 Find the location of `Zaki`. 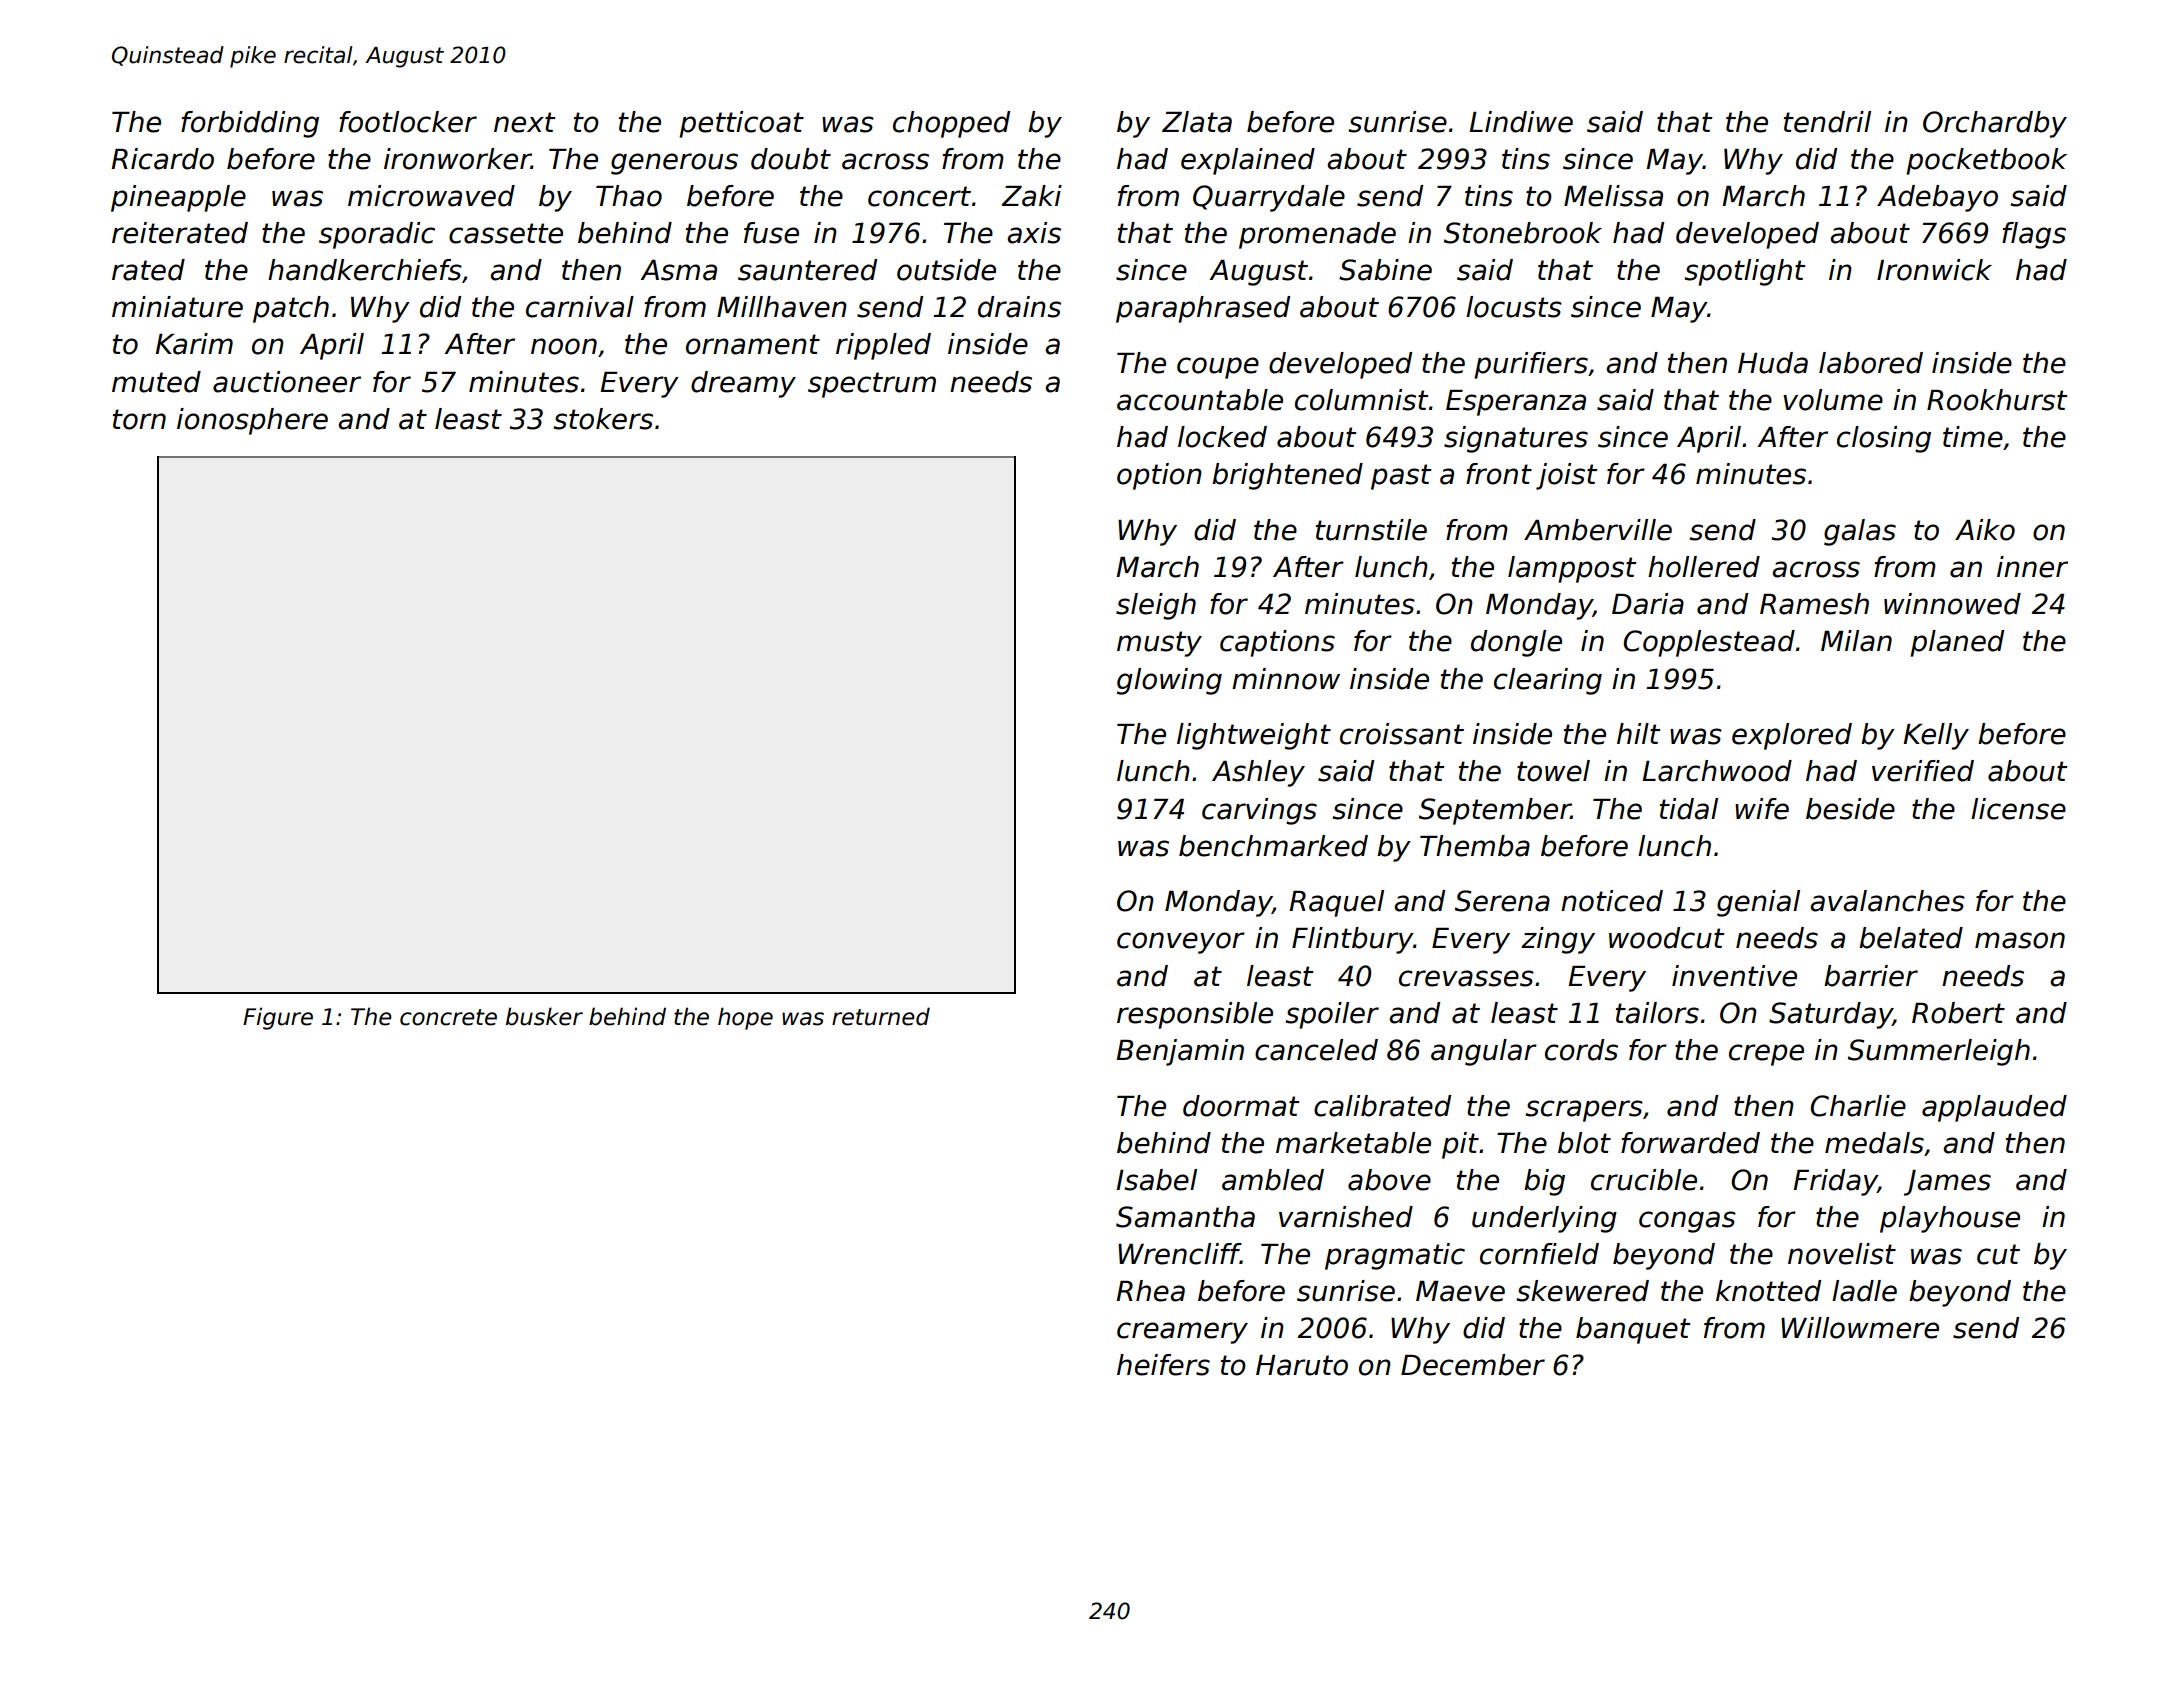

Zaki is located at coordinates (1031, 196).
